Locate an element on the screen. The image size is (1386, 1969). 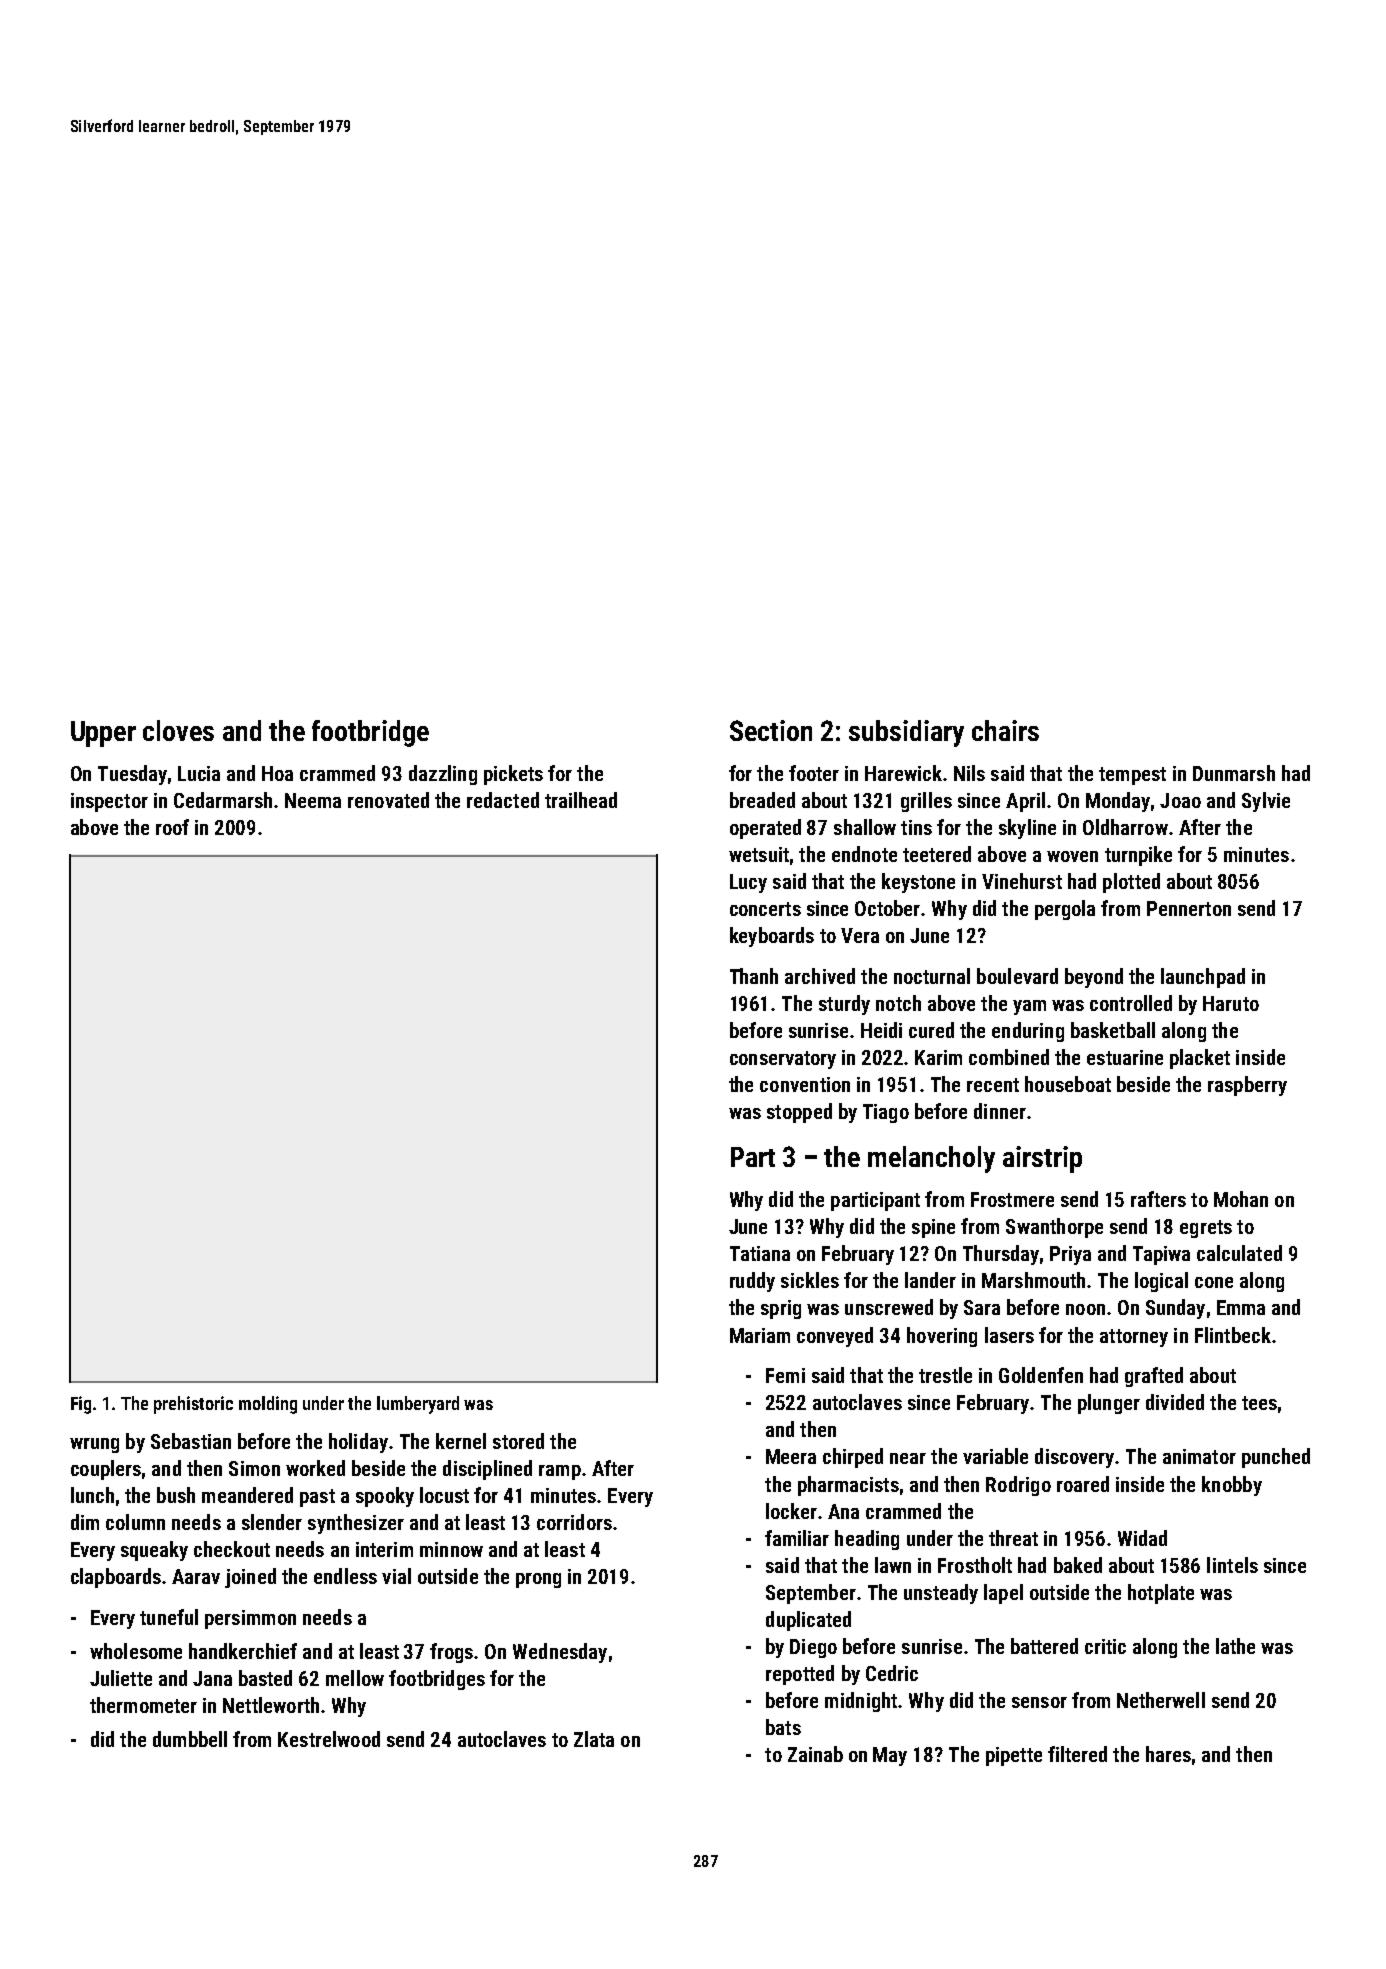
stored is located at coordinates (518, 1441).
